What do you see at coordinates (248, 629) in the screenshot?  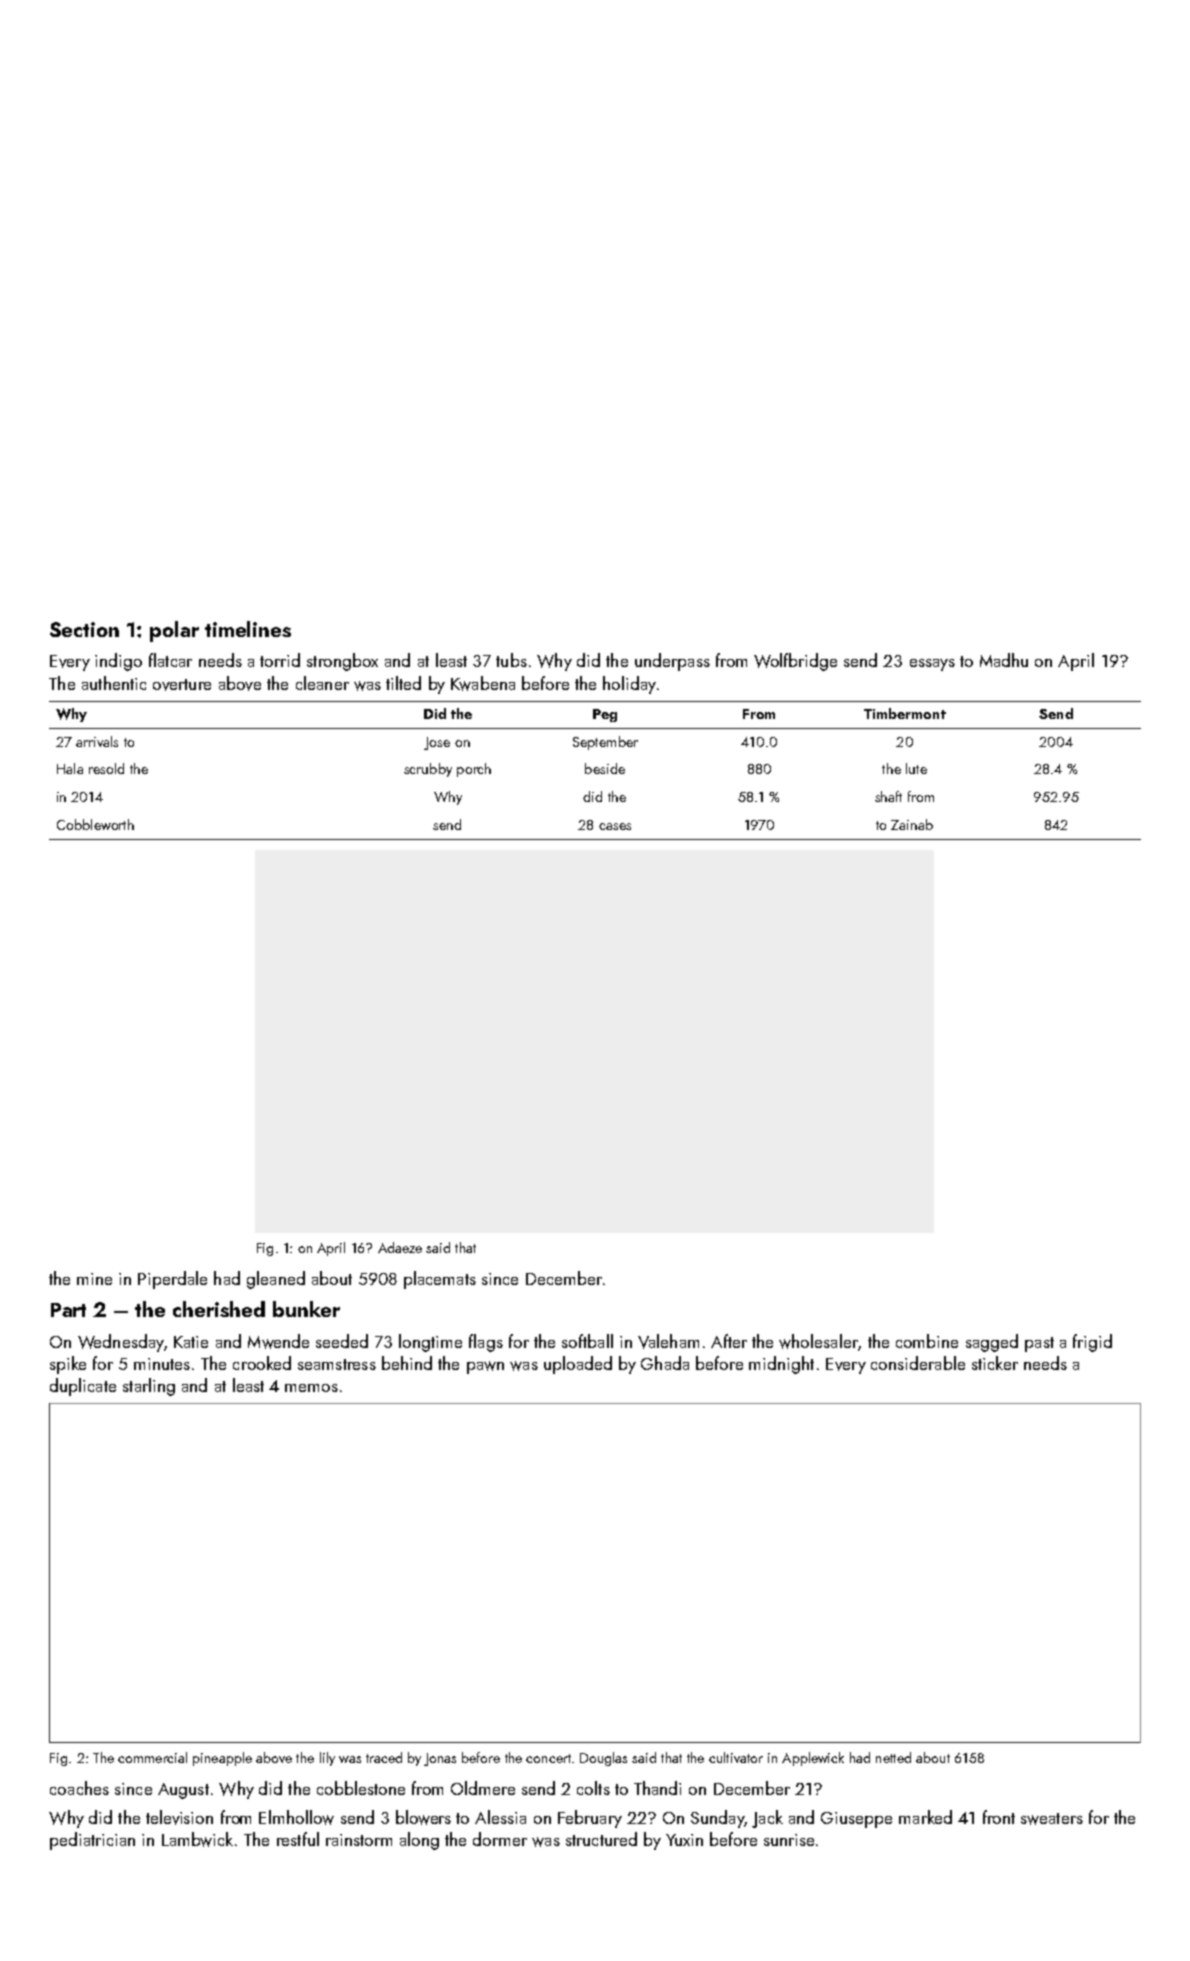 I see `timelines` at bounding box center [248, 629].
